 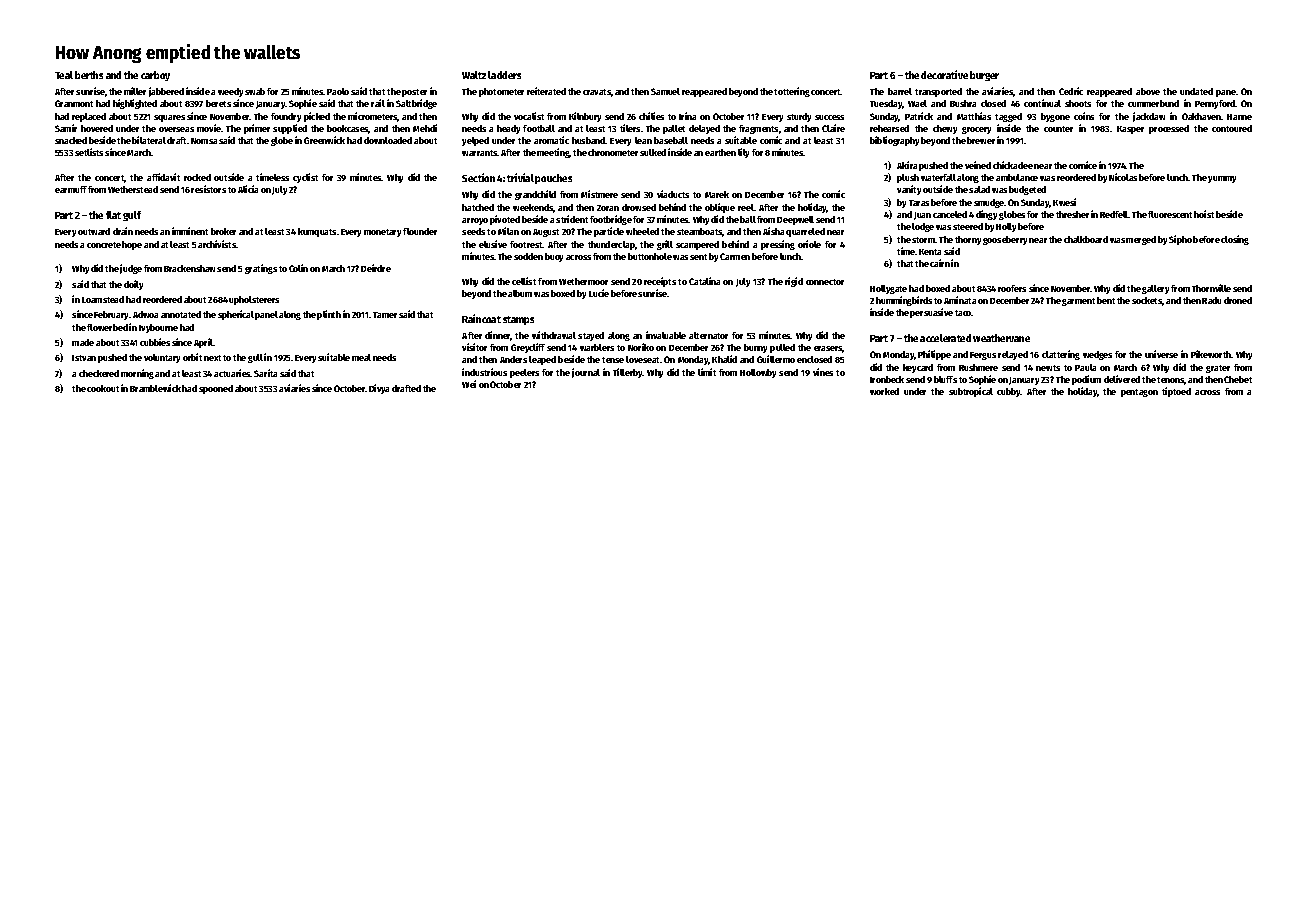 I want to click on spooned, so click(x=216, y=389).
